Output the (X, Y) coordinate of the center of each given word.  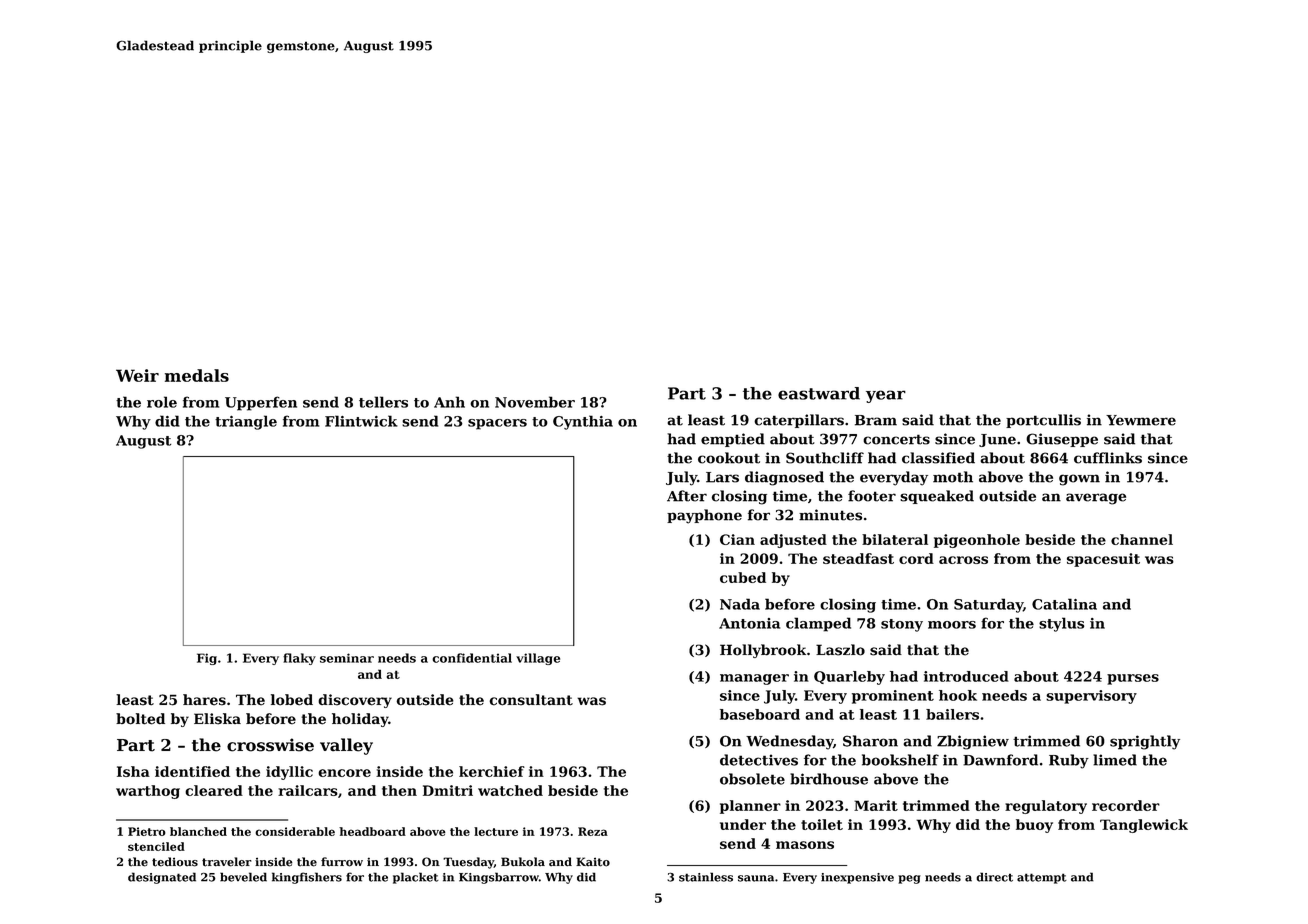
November (535, 402)
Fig (207, 659)
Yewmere (1141, 420)
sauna (756, 878)
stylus (1061, 624)
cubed (743, 577)
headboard (372, 831)
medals (197, 375)
